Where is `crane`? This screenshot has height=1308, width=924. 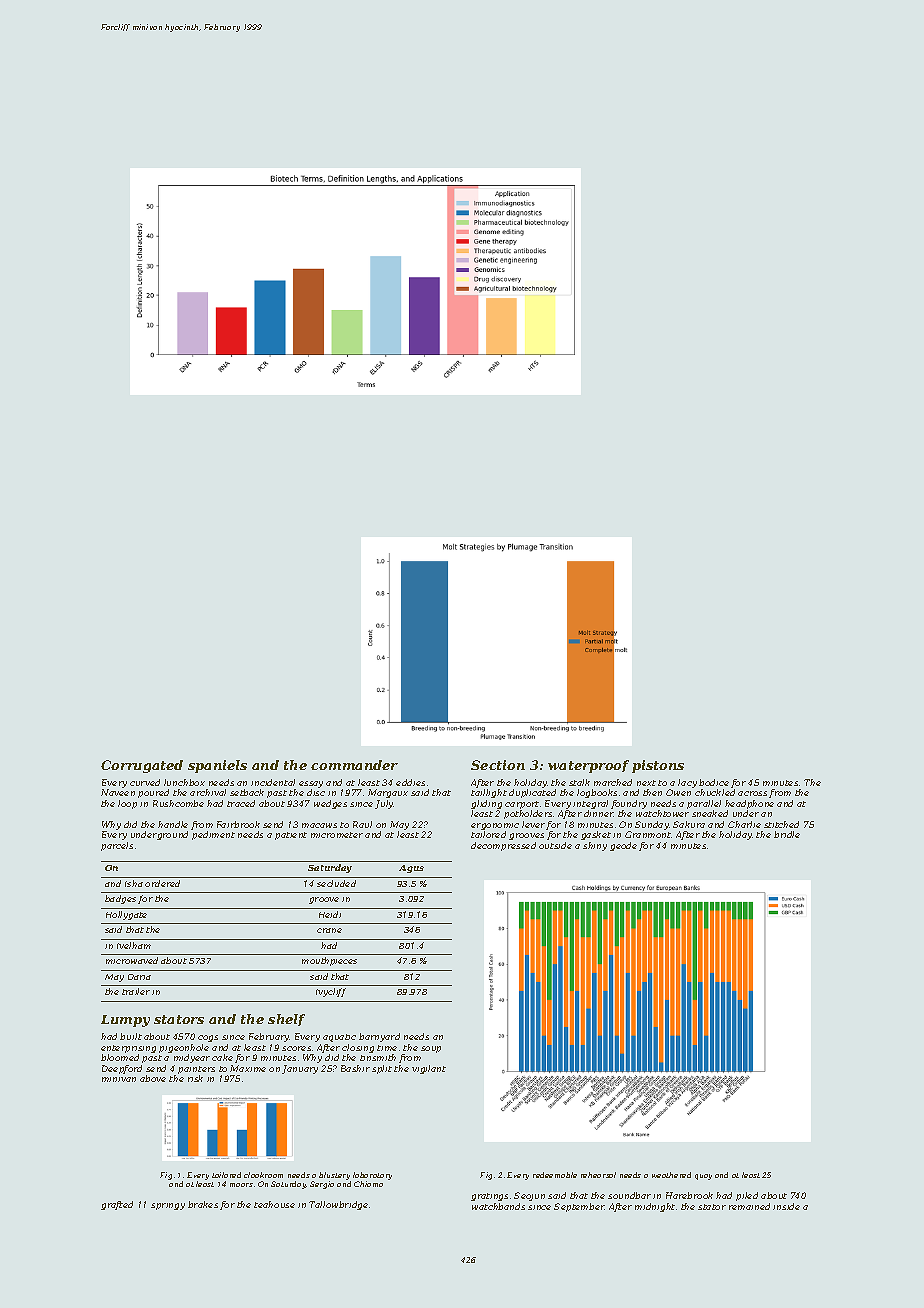
crane is located at coordinates (329, 930).
